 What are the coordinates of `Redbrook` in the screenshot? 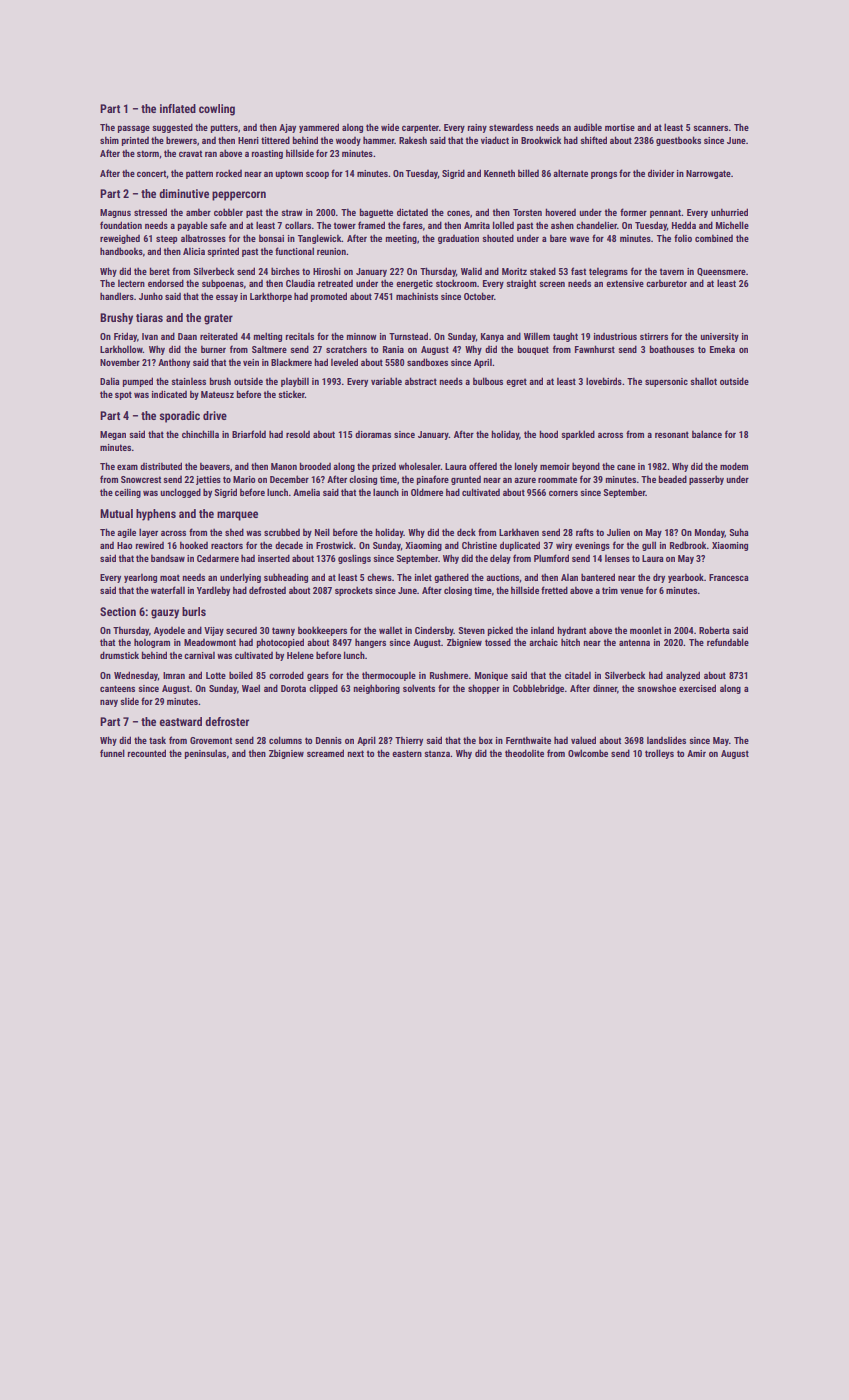 It's located at (688, 545).
